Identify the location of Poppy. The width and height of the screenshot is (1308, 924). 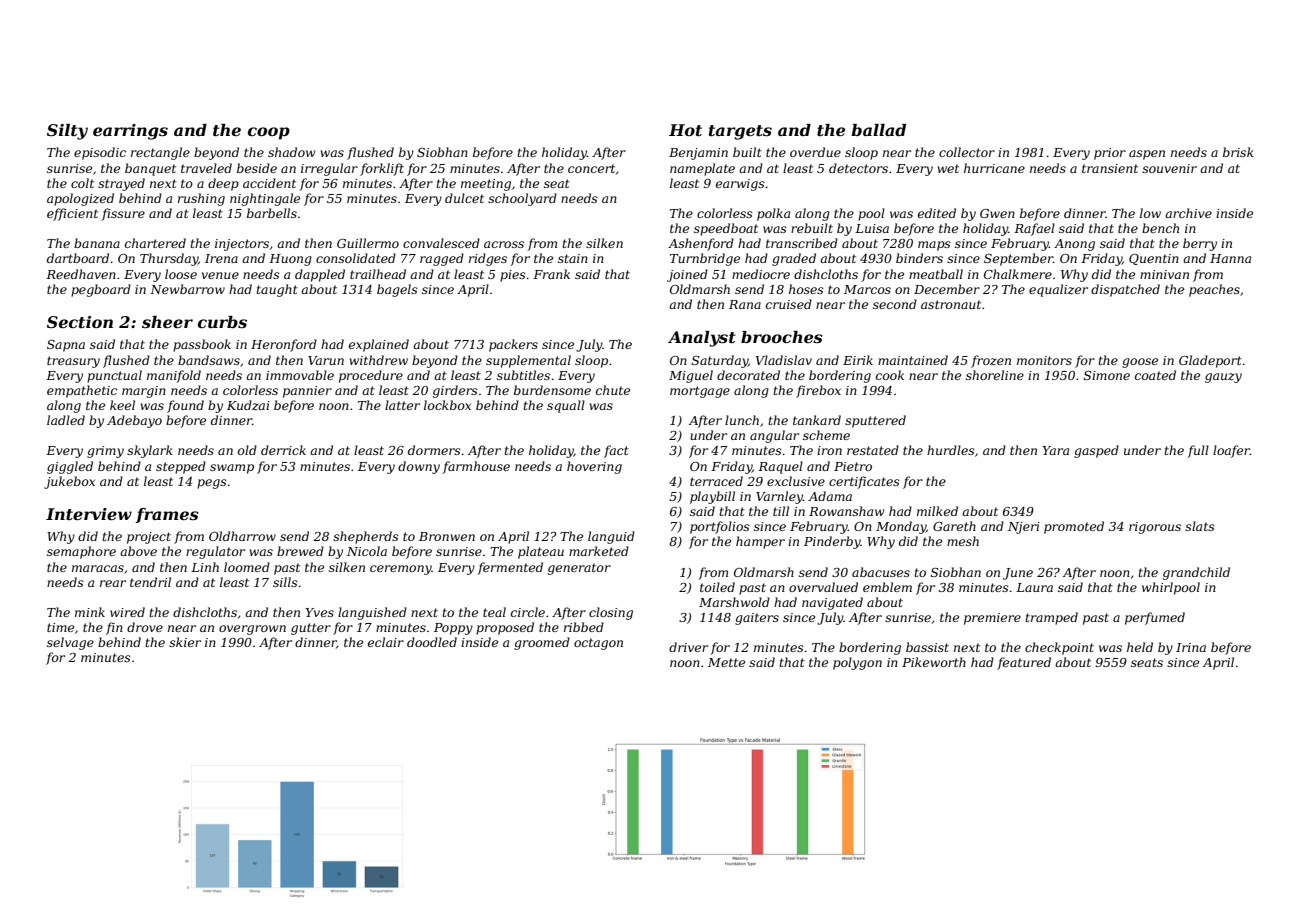
(453, 629).
